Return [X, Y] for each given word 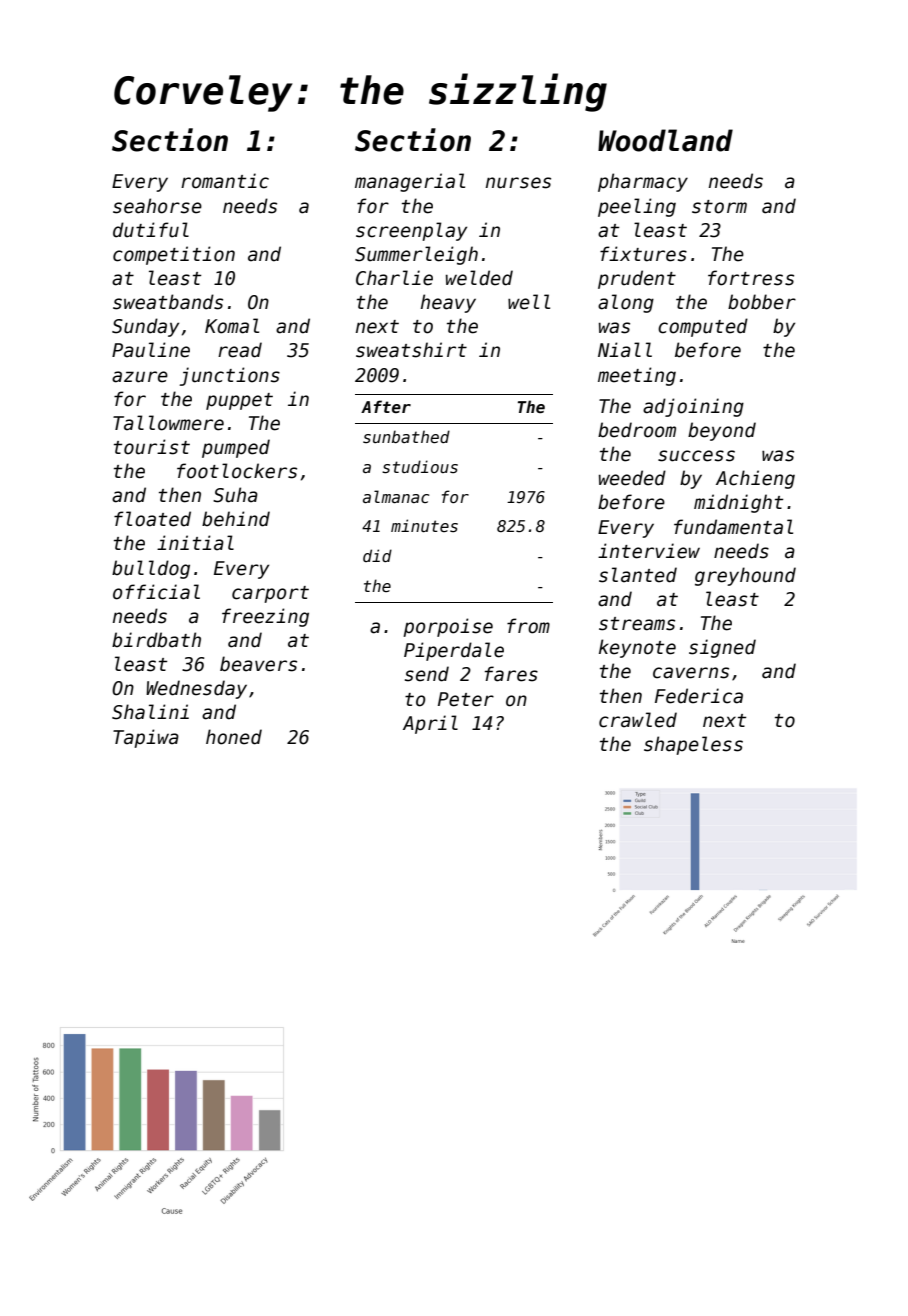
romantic [225, 181]
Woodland [665, 140]
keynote [637, 648]
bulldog [151, 569]
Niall [625, 350]
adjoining [693, 407]
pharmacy [643, 182]
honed [234, 737]
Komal [232, 326]
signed [722, 648]
